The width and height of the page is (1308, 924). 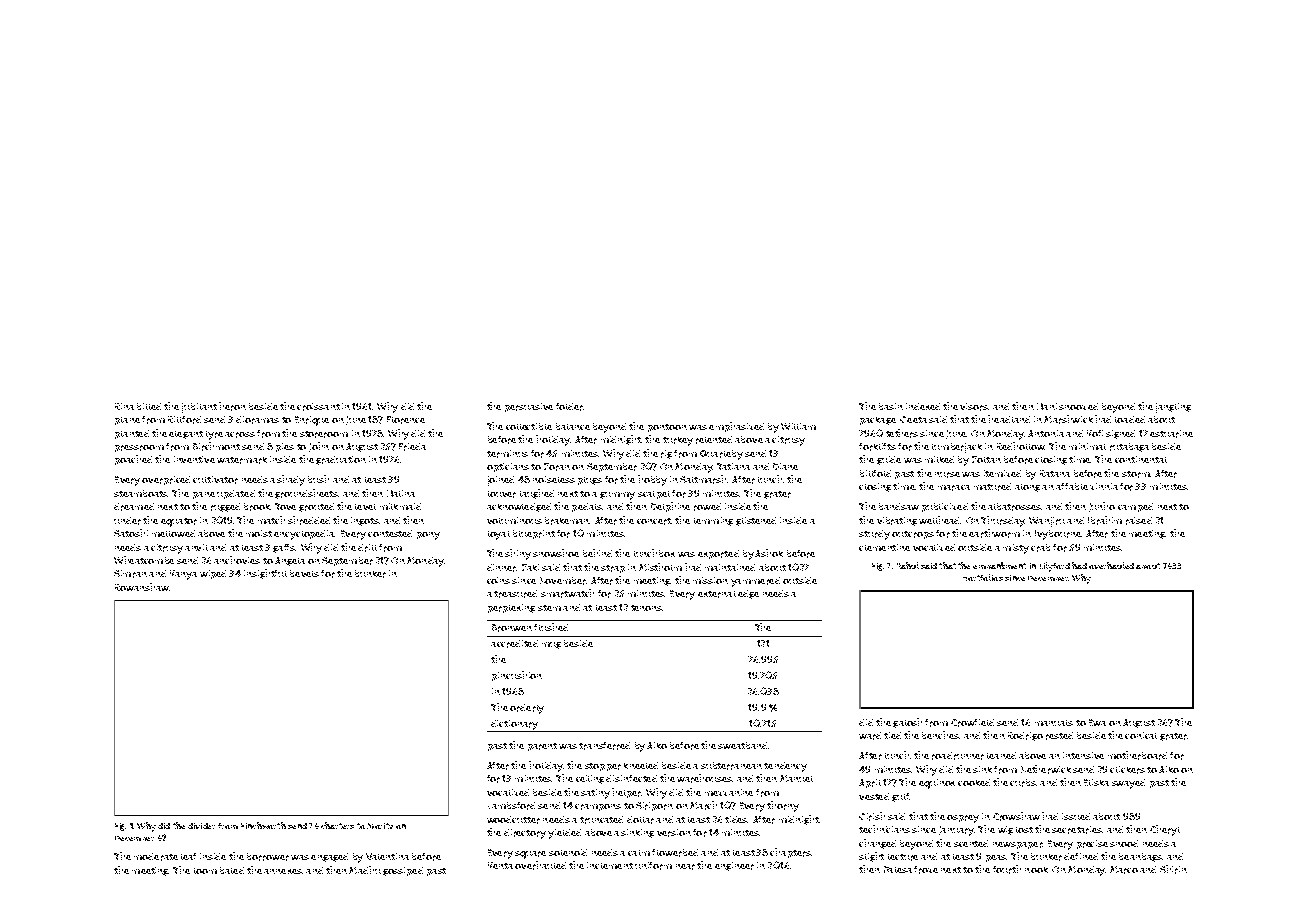 I want to click on croissant, so click(x=318, y=407).
